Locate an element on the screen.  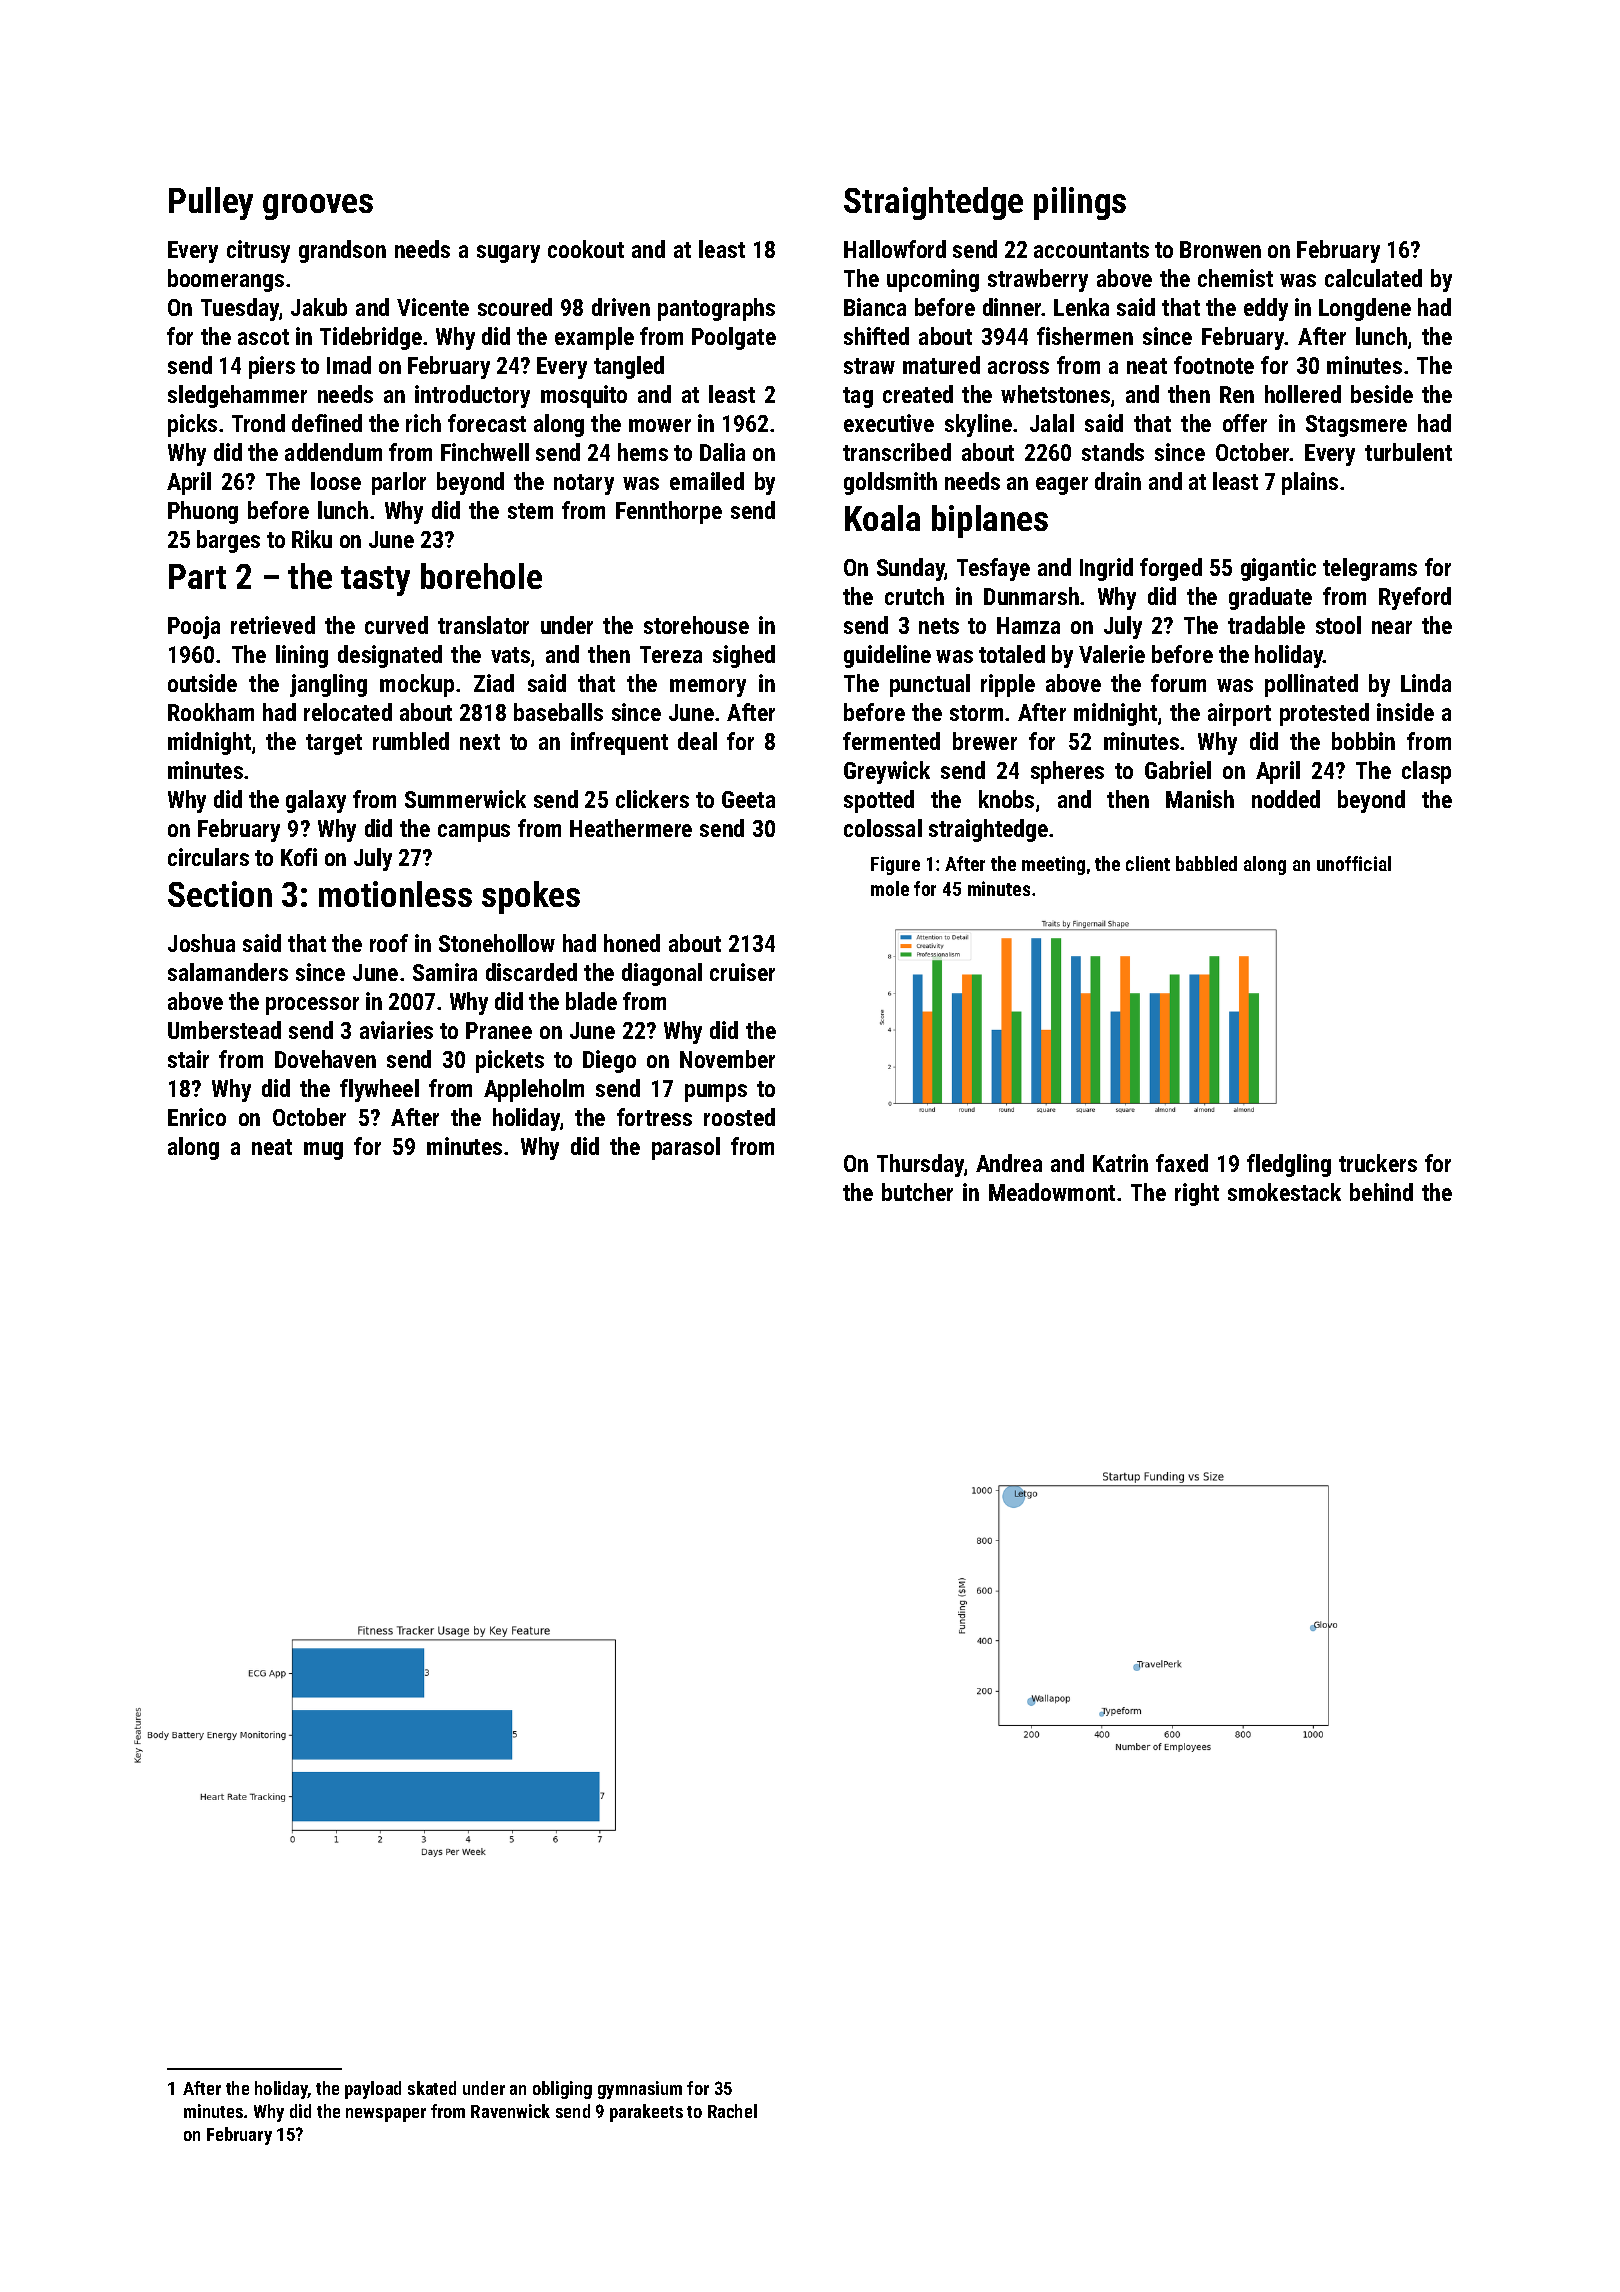
pilings is located at coordinates (1080, 203).
